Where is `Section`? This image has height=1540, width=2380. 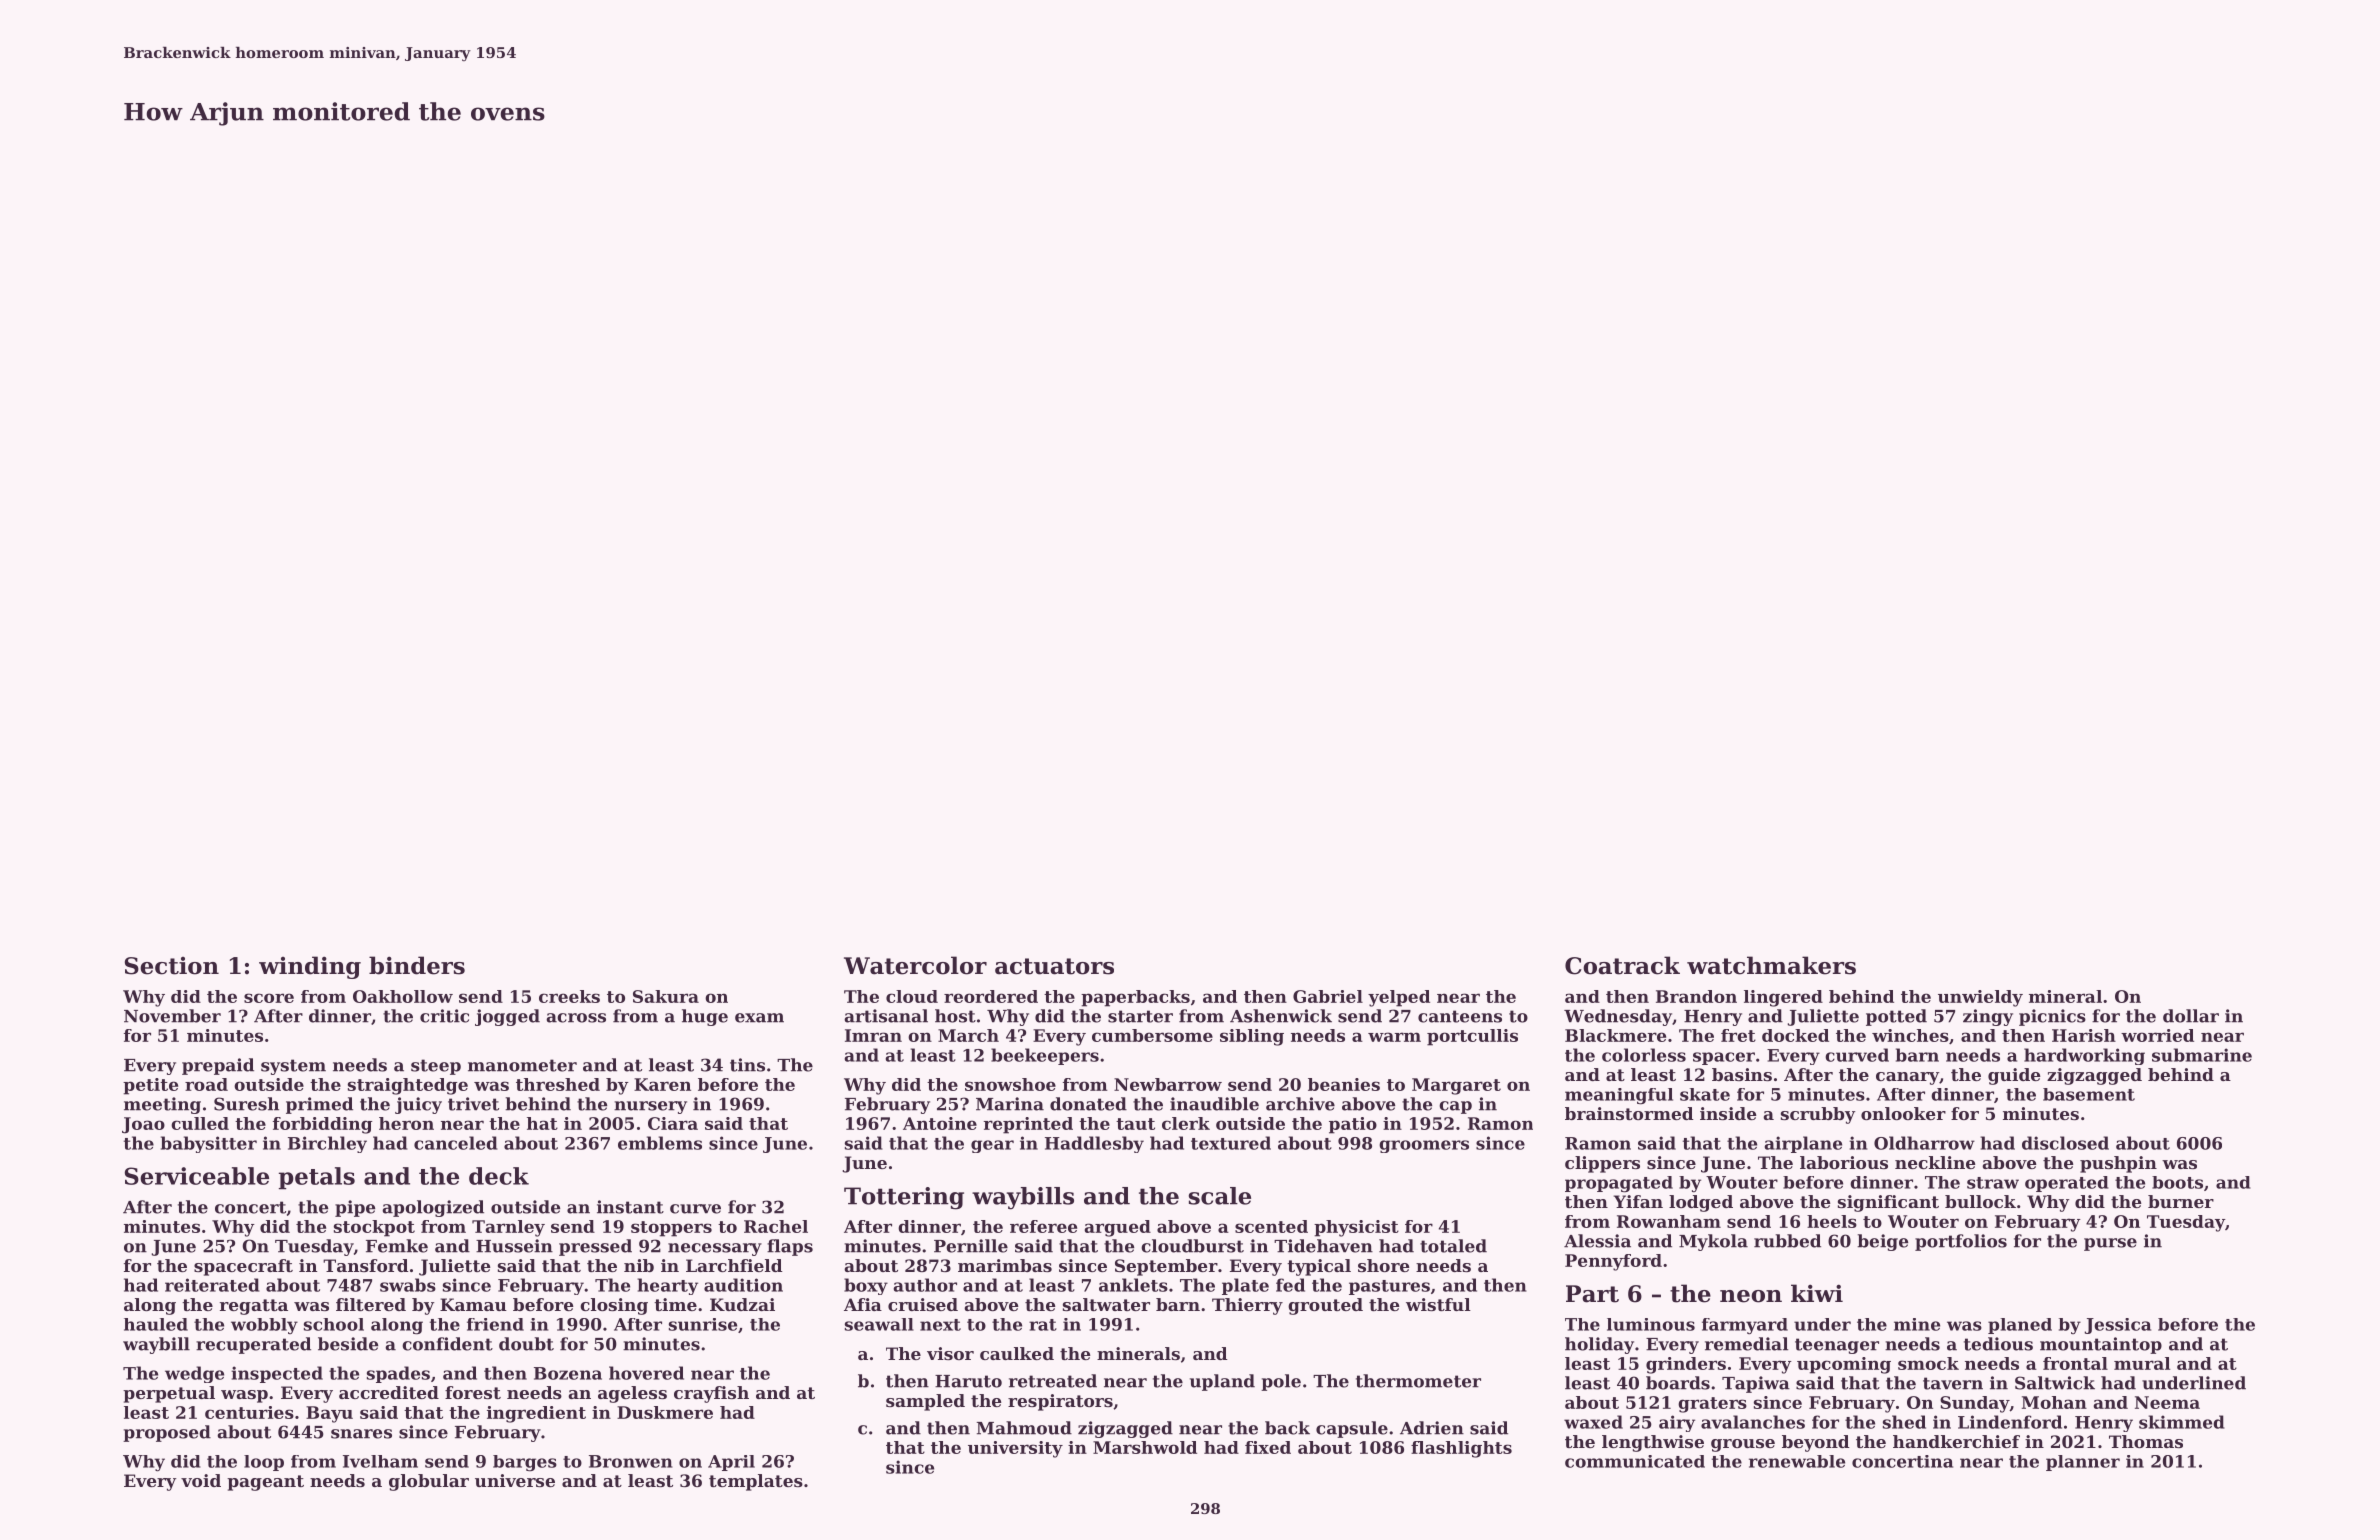
Section is located at coordinates (172, 966).
